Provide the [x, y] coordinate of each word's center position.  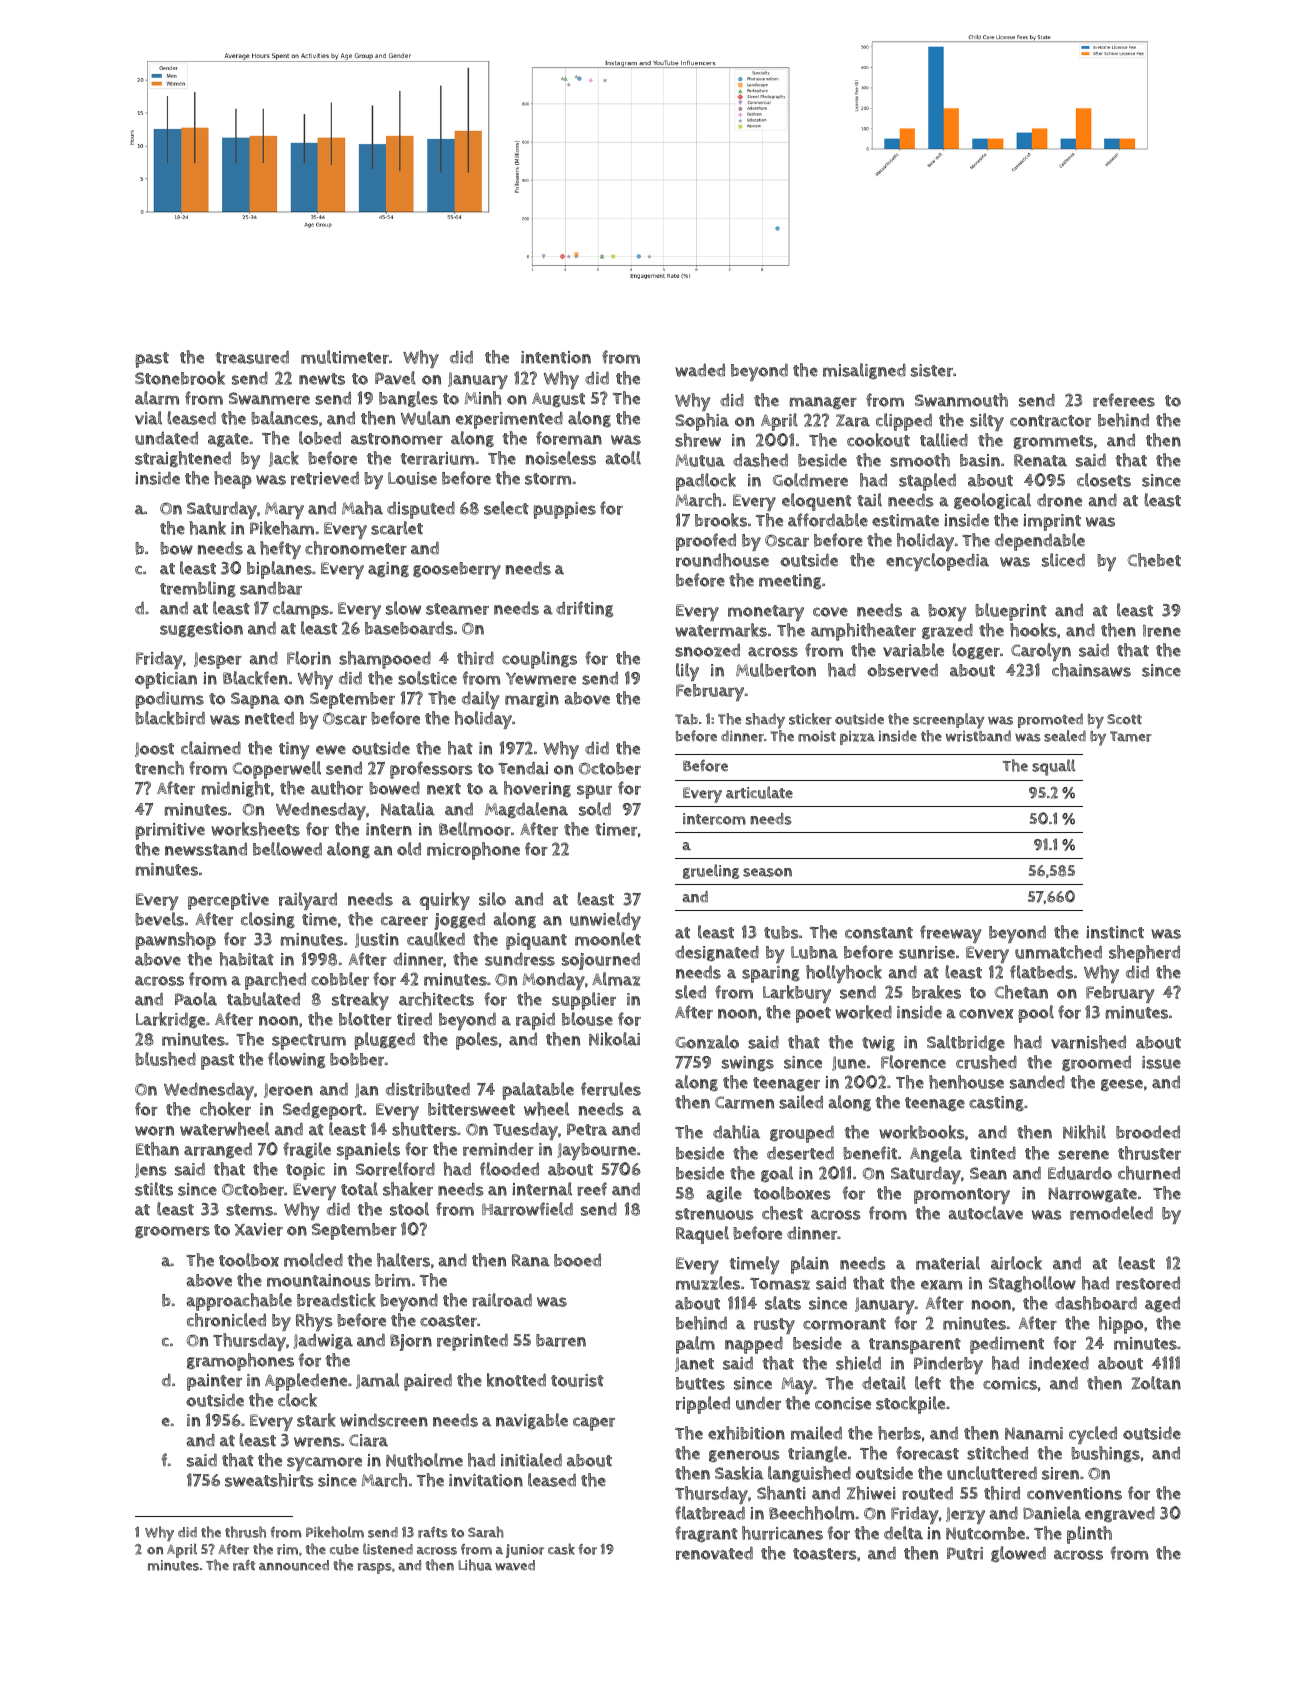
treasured [252, 357]
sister [932, 370]
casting [996, 1103]
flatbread [710, 1513]
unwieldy [605, 921]
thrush [245, 1532]
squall [1053, 767]
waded [700, 370]
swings [748, 1063]
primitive [170, 831]
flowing [296, 1060]
